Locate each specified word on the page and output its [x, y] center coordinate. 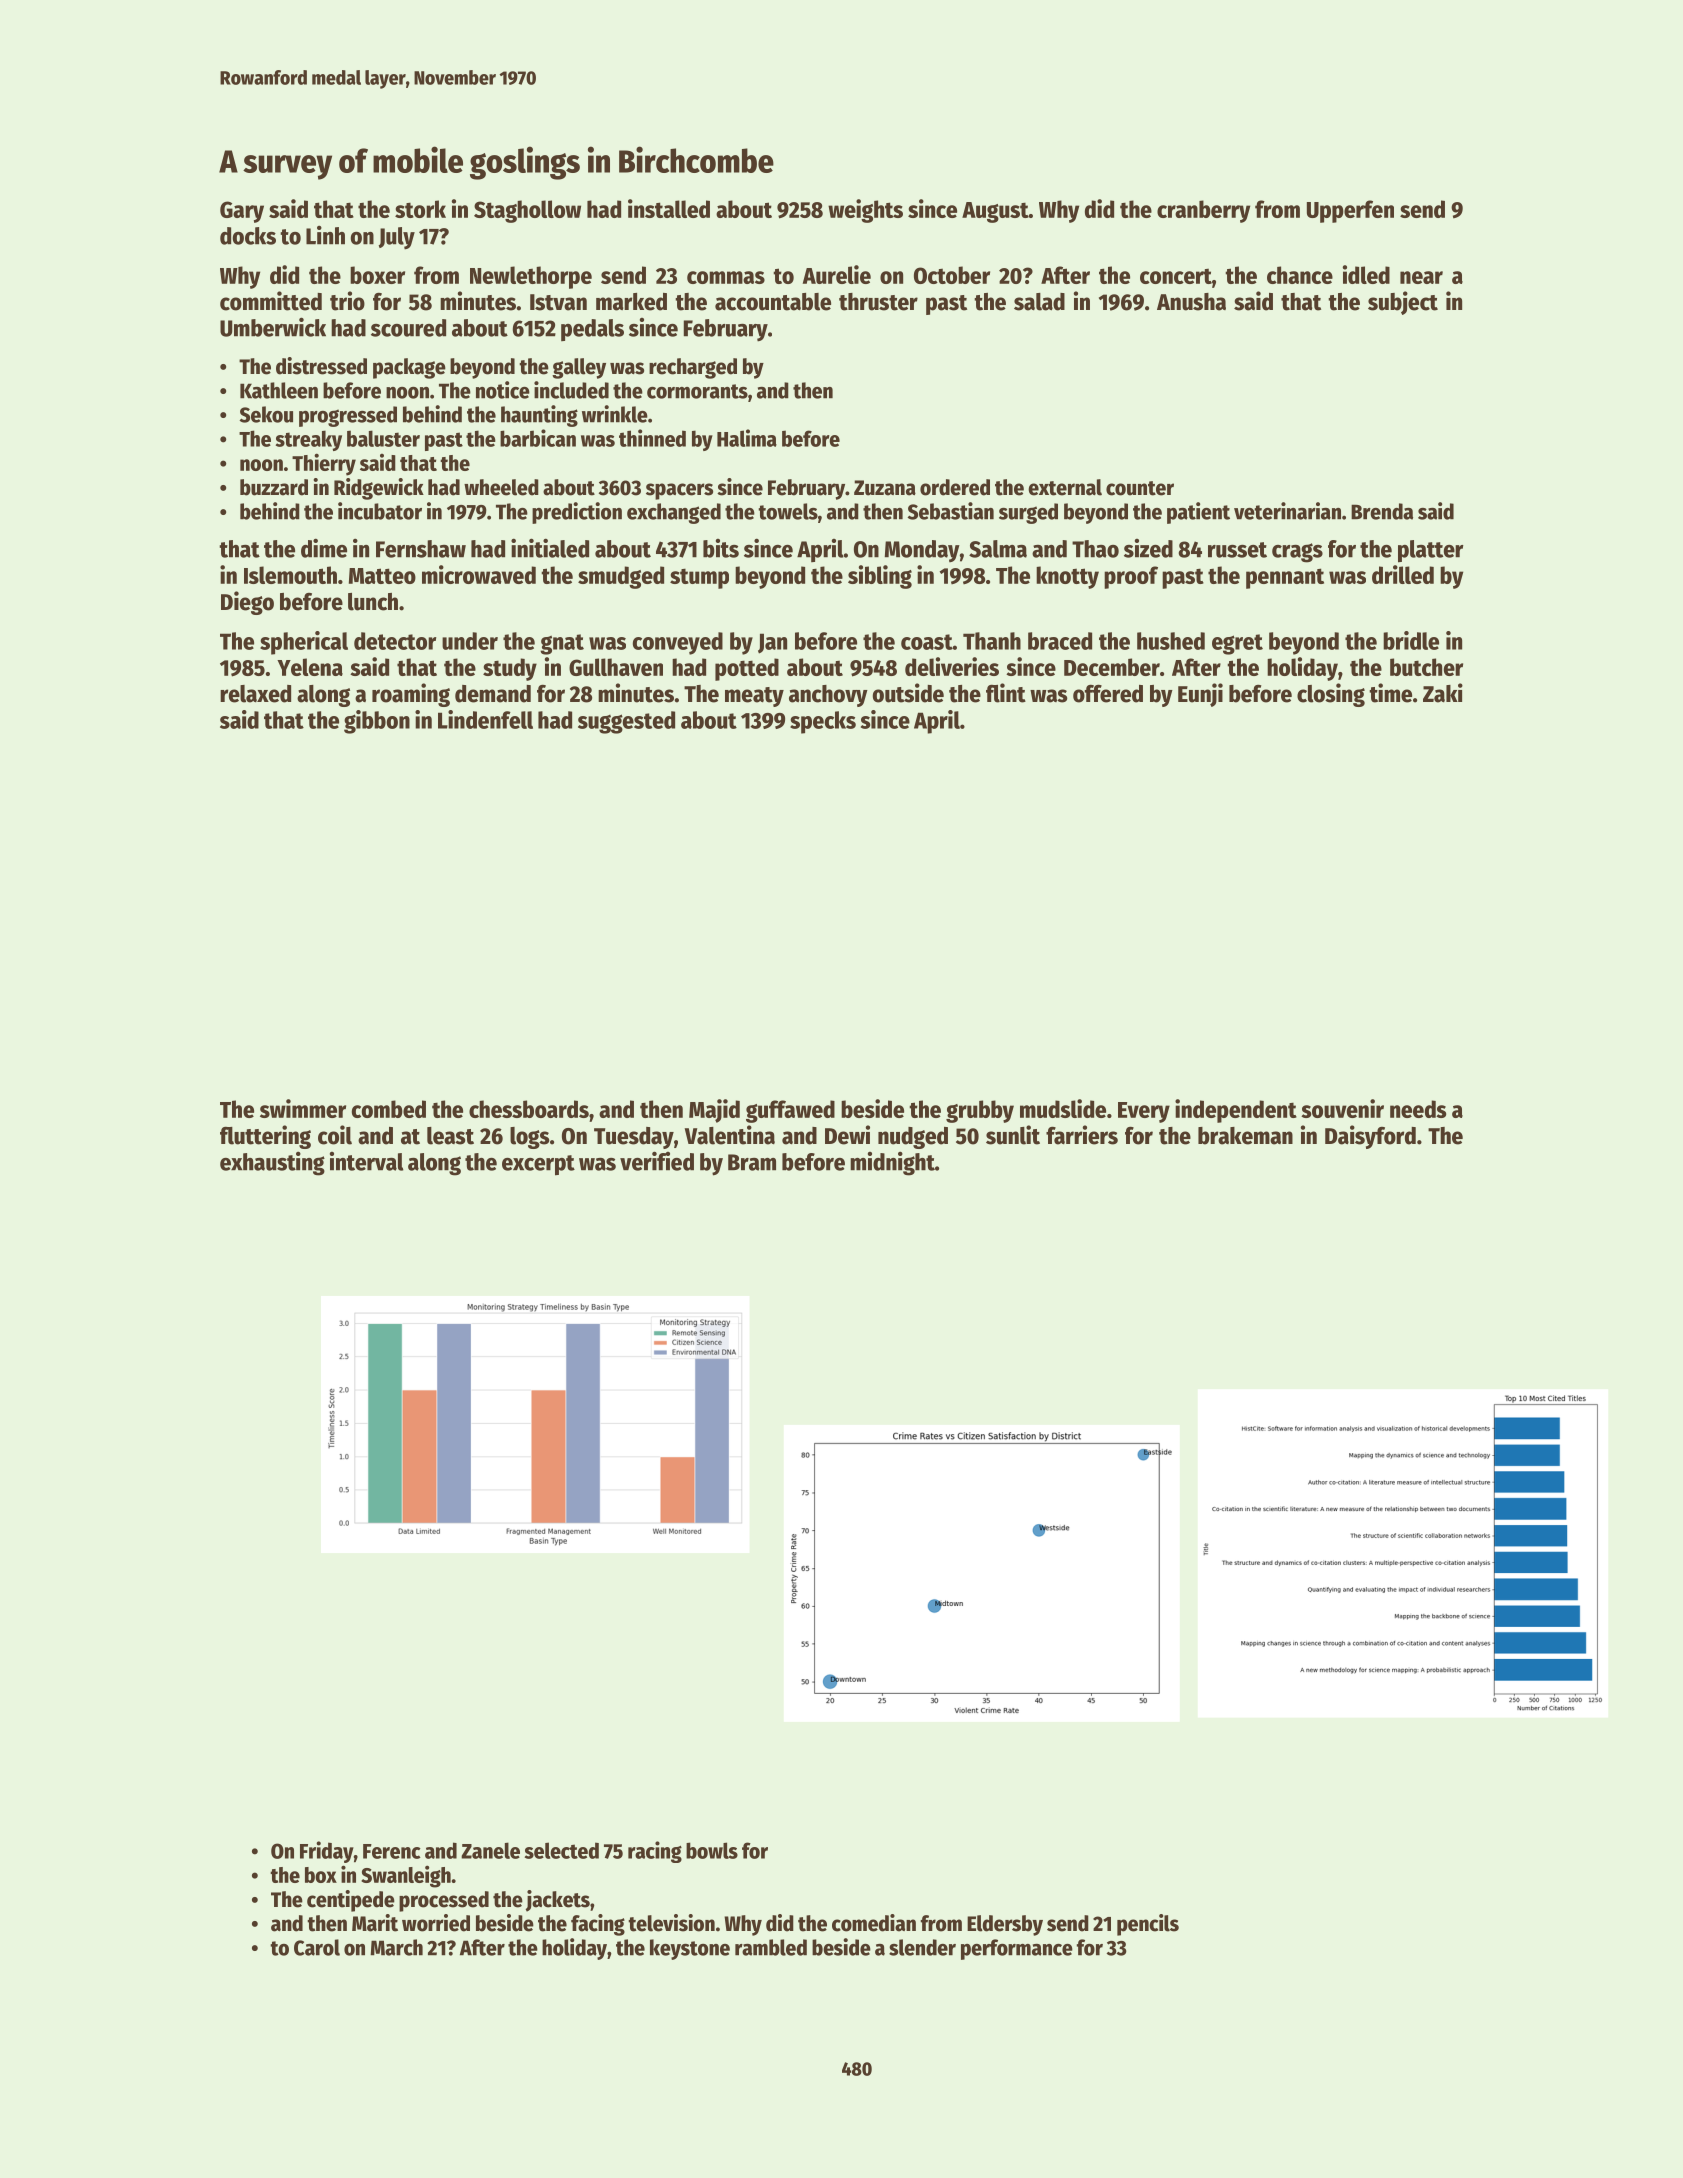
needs [1418, 1109]
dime [324, 548]
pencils [1148, 1925]
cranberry [1203, 211]
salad [1039, 302]
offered [1108, 694]
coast [927, 642]
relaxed [255, 694]
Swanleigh [406, 1876]
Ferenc [392, 1851]
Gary [242, 212]
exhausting [272, 1163]
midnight [892, 1163]
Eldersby [1005, 1925]
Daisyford [1370, 1137]
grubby [980, 1111]
